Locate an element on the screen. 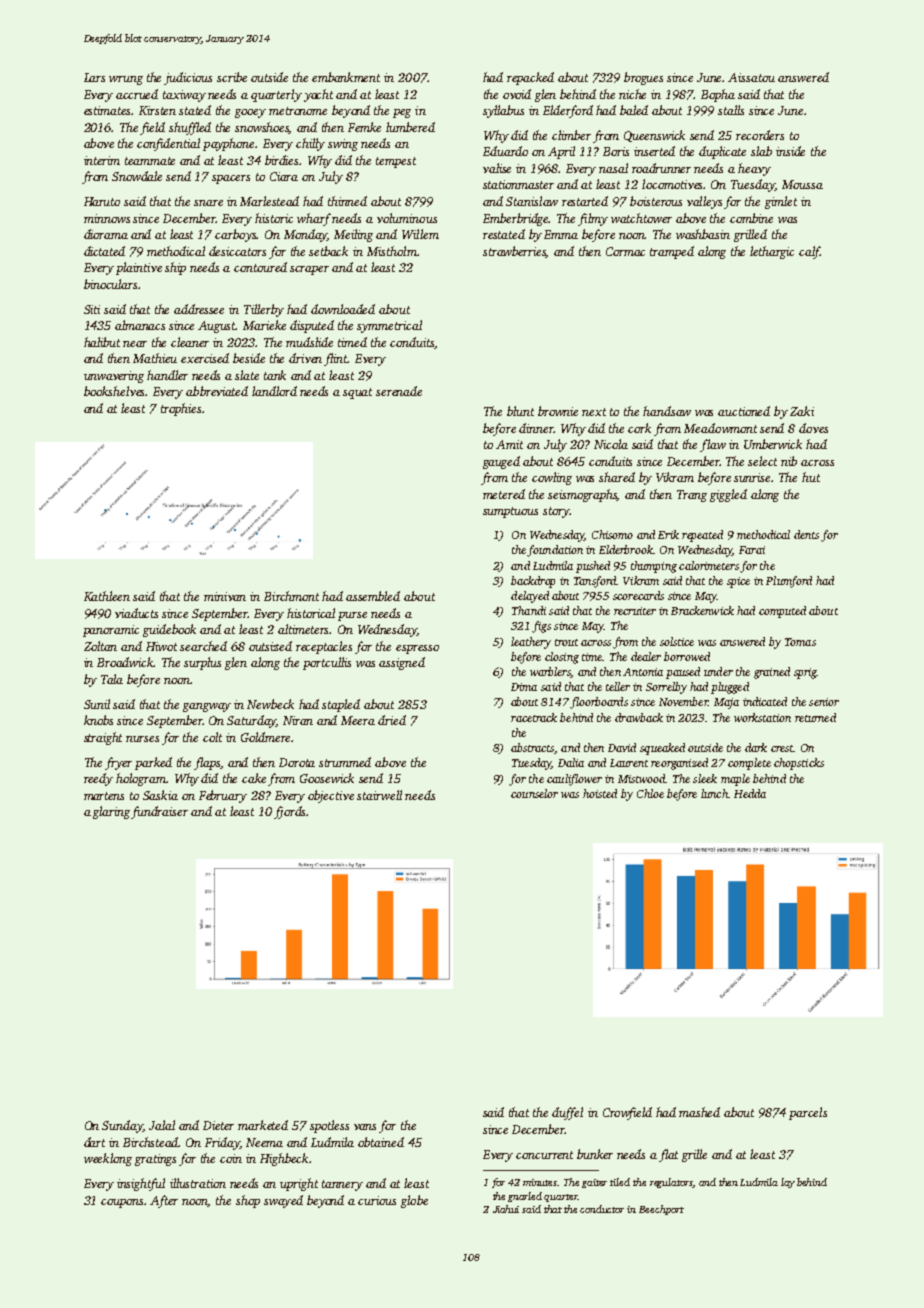  counselor is located at coordinates (534, 793).
